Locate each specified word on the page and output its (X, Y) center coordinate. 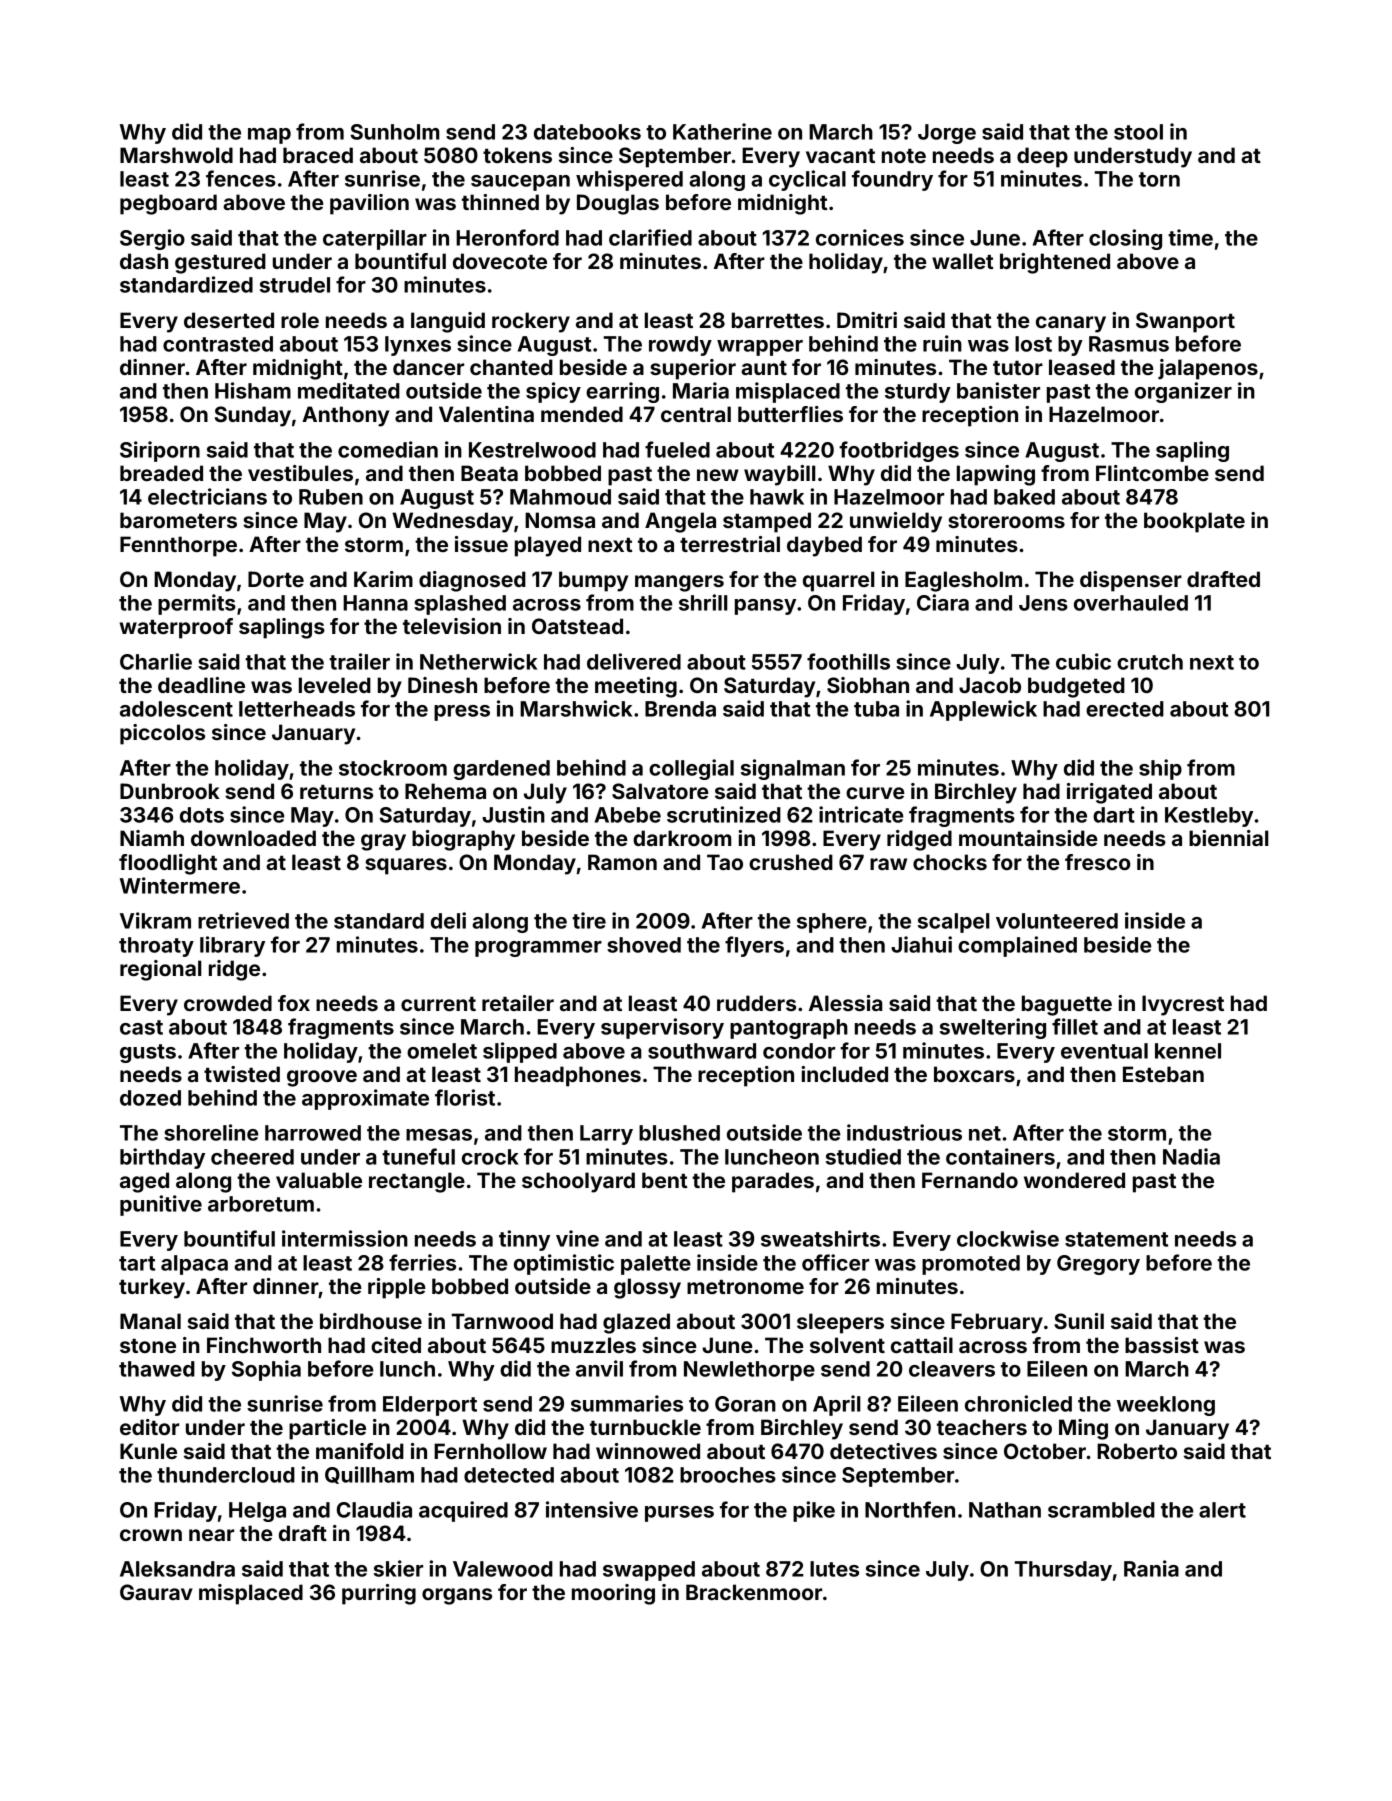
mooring (613, 1594)
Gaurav (156, 1592)
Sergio (152, 239)
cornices (860, 237)
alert (1222, 1510)
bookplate (1194, 522)
